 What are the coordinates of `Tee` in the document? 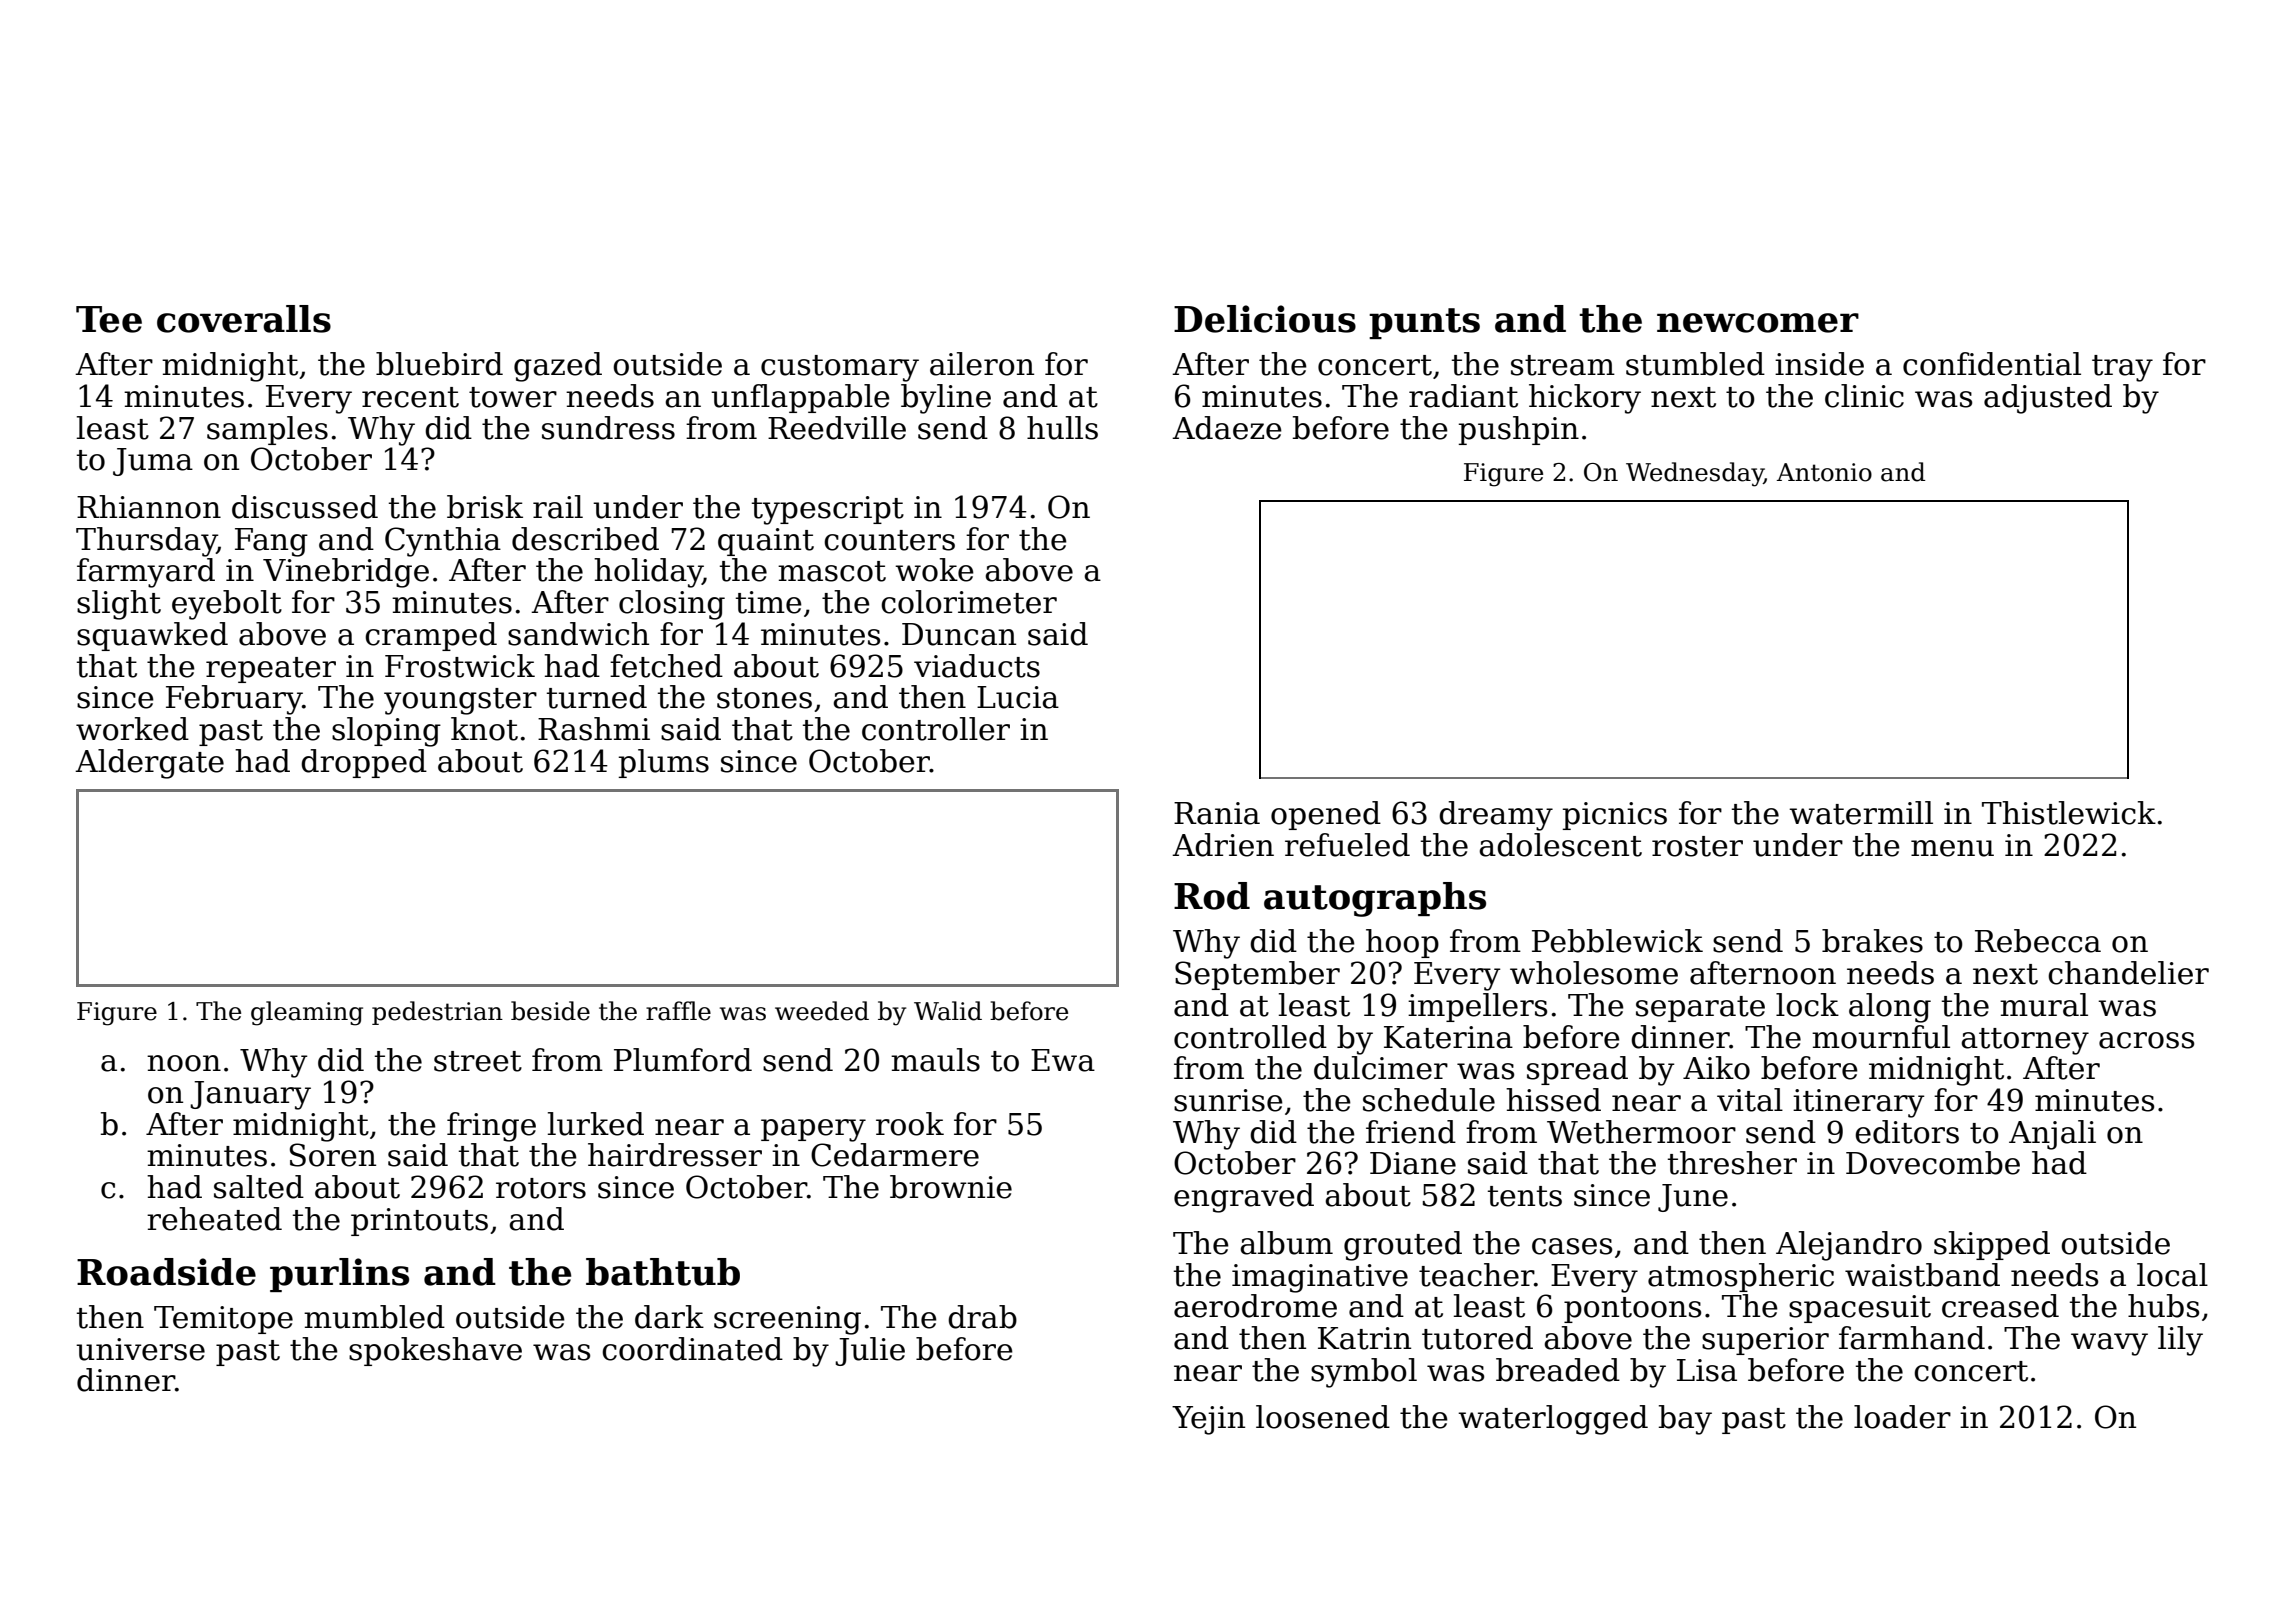 It's located at (109, 319).
